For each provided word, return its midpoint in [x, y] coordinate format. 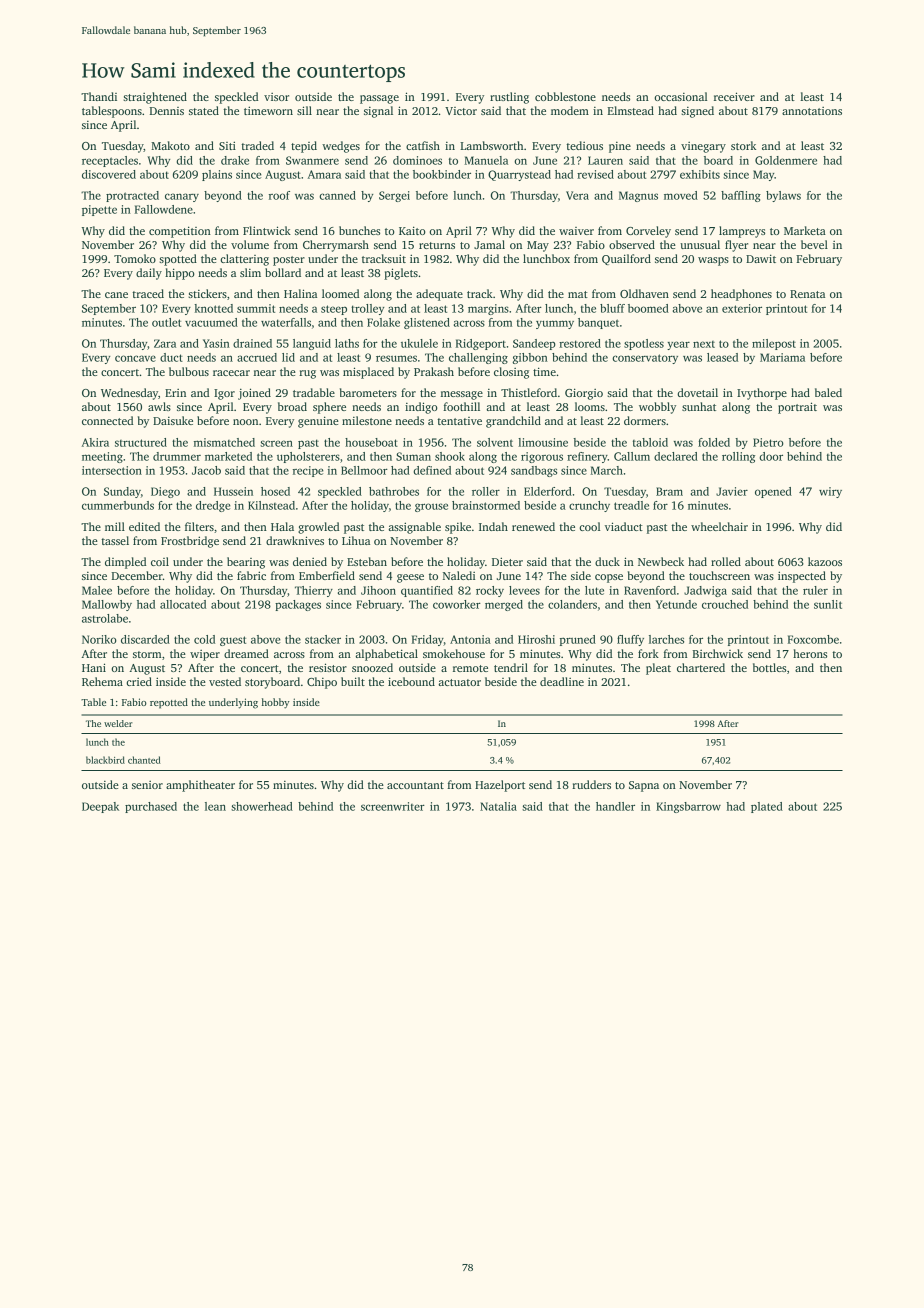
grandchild [513, 422]
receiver [734, 96]
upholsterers [308, 457]
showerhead [262, 806]
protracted [132, 196]
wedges [341, 147]
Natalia [498, 806]
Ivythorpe [762, 394]
